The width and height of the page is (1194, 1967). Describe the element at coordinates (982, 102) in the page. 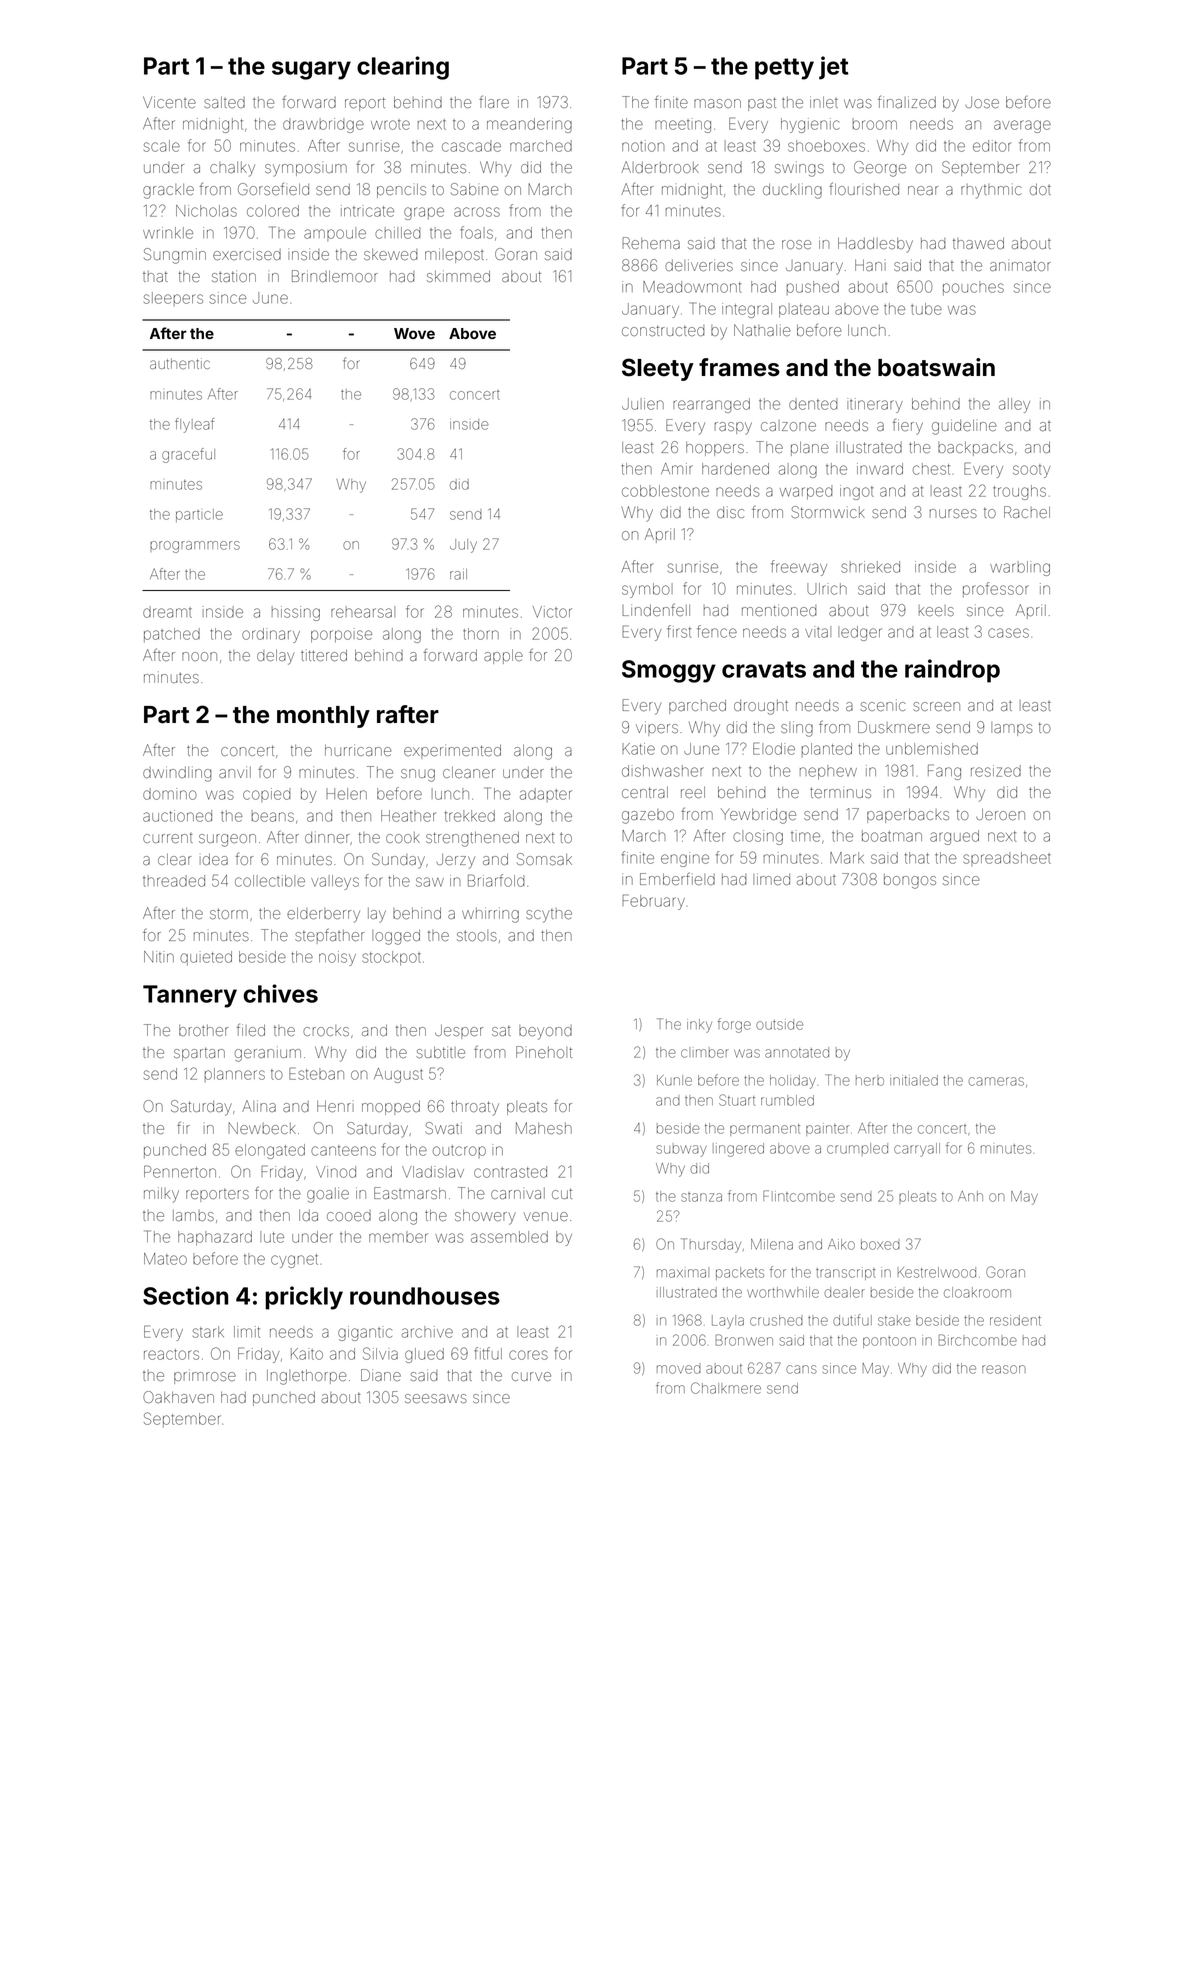

I see `Jose` at that location.
